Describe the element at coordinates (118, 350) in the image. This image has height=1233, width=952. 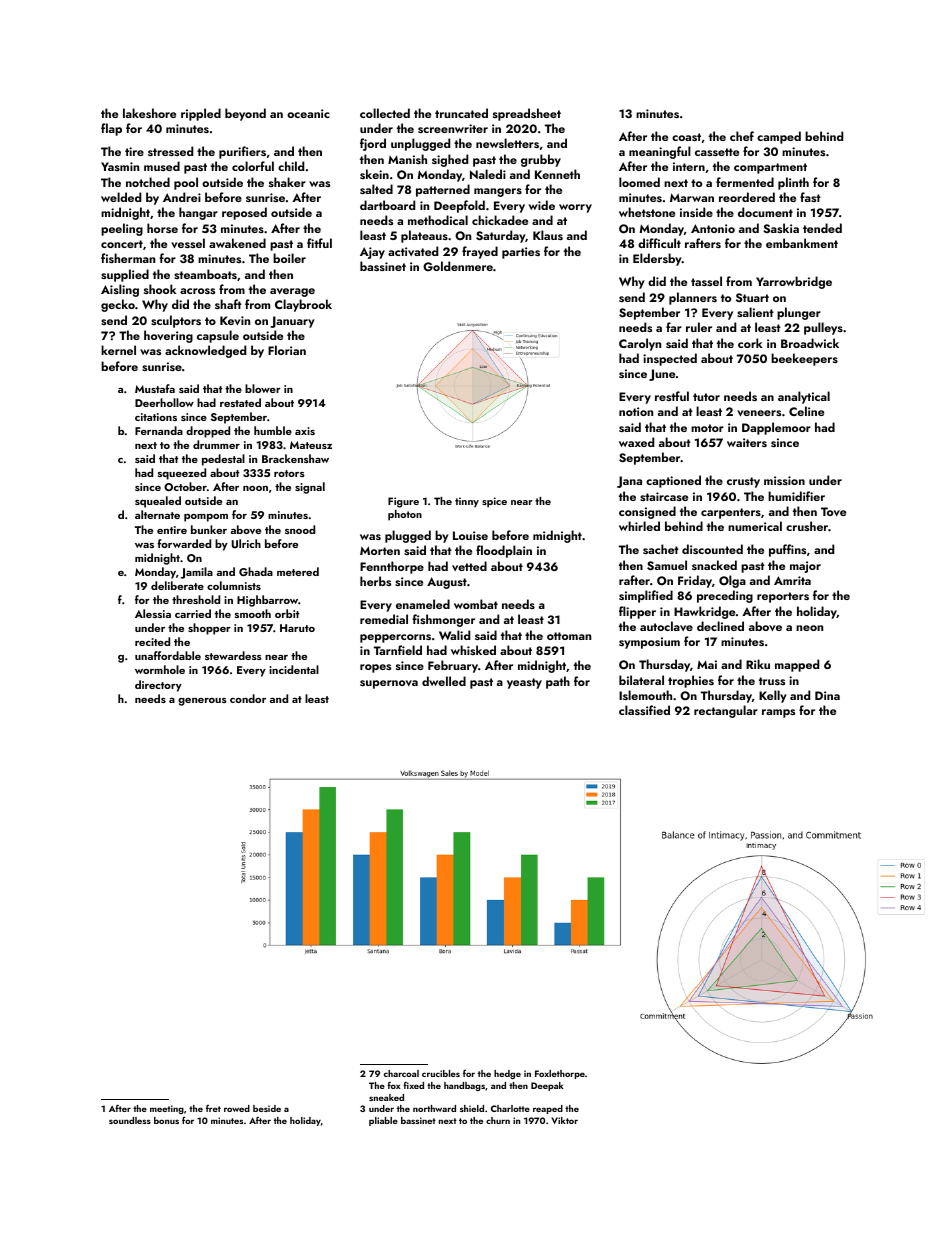
I see `kernel` at that location.
